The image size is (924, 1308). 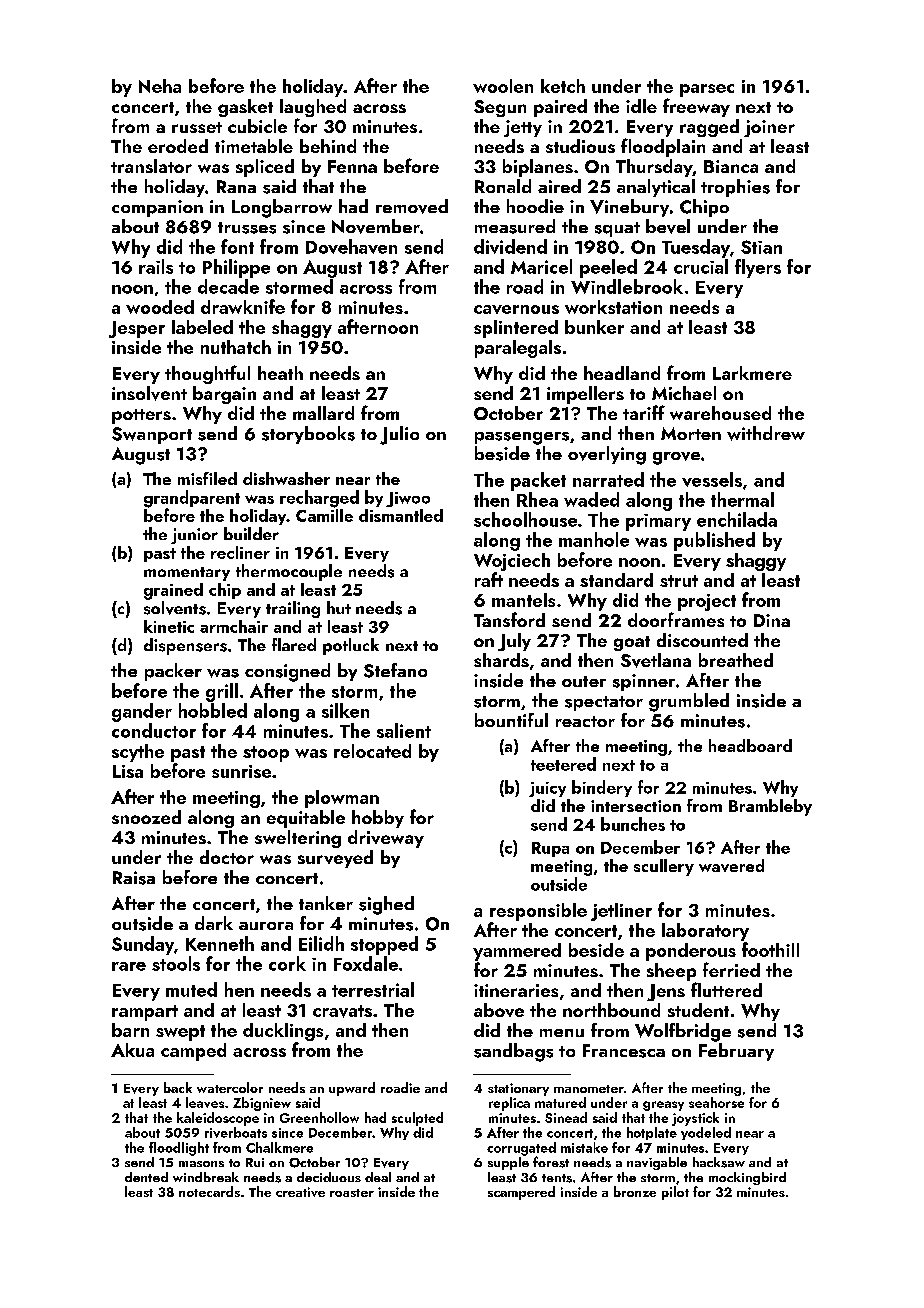 What do you see at coordinates (230, 1087) in the document?
I see `watercolor` at bounding box center [230, 1087].
